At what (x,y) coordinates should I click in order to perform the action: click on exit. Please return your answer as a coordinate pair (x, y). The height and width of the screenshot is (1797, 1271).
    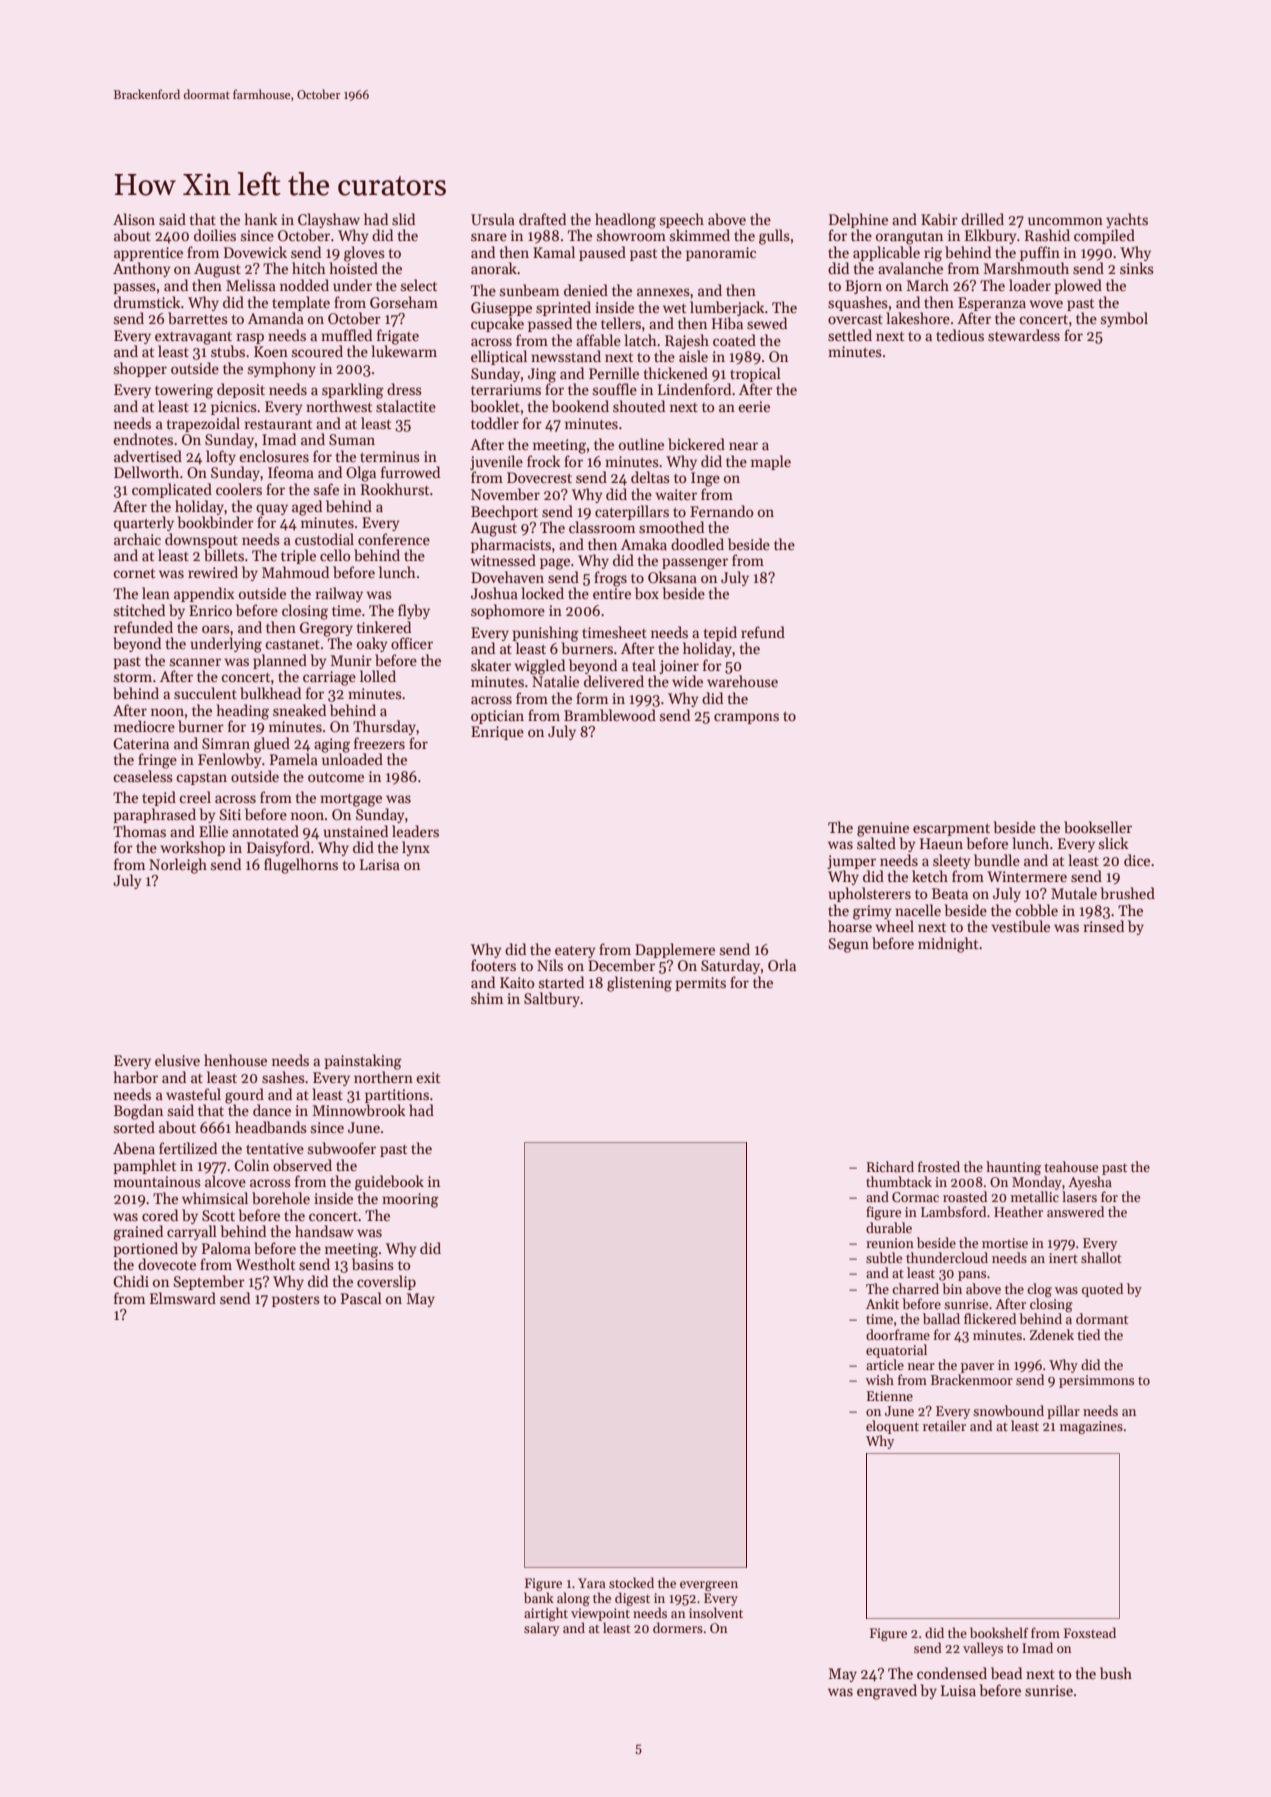
    Looking at the image, I should click on (428, 1077).
